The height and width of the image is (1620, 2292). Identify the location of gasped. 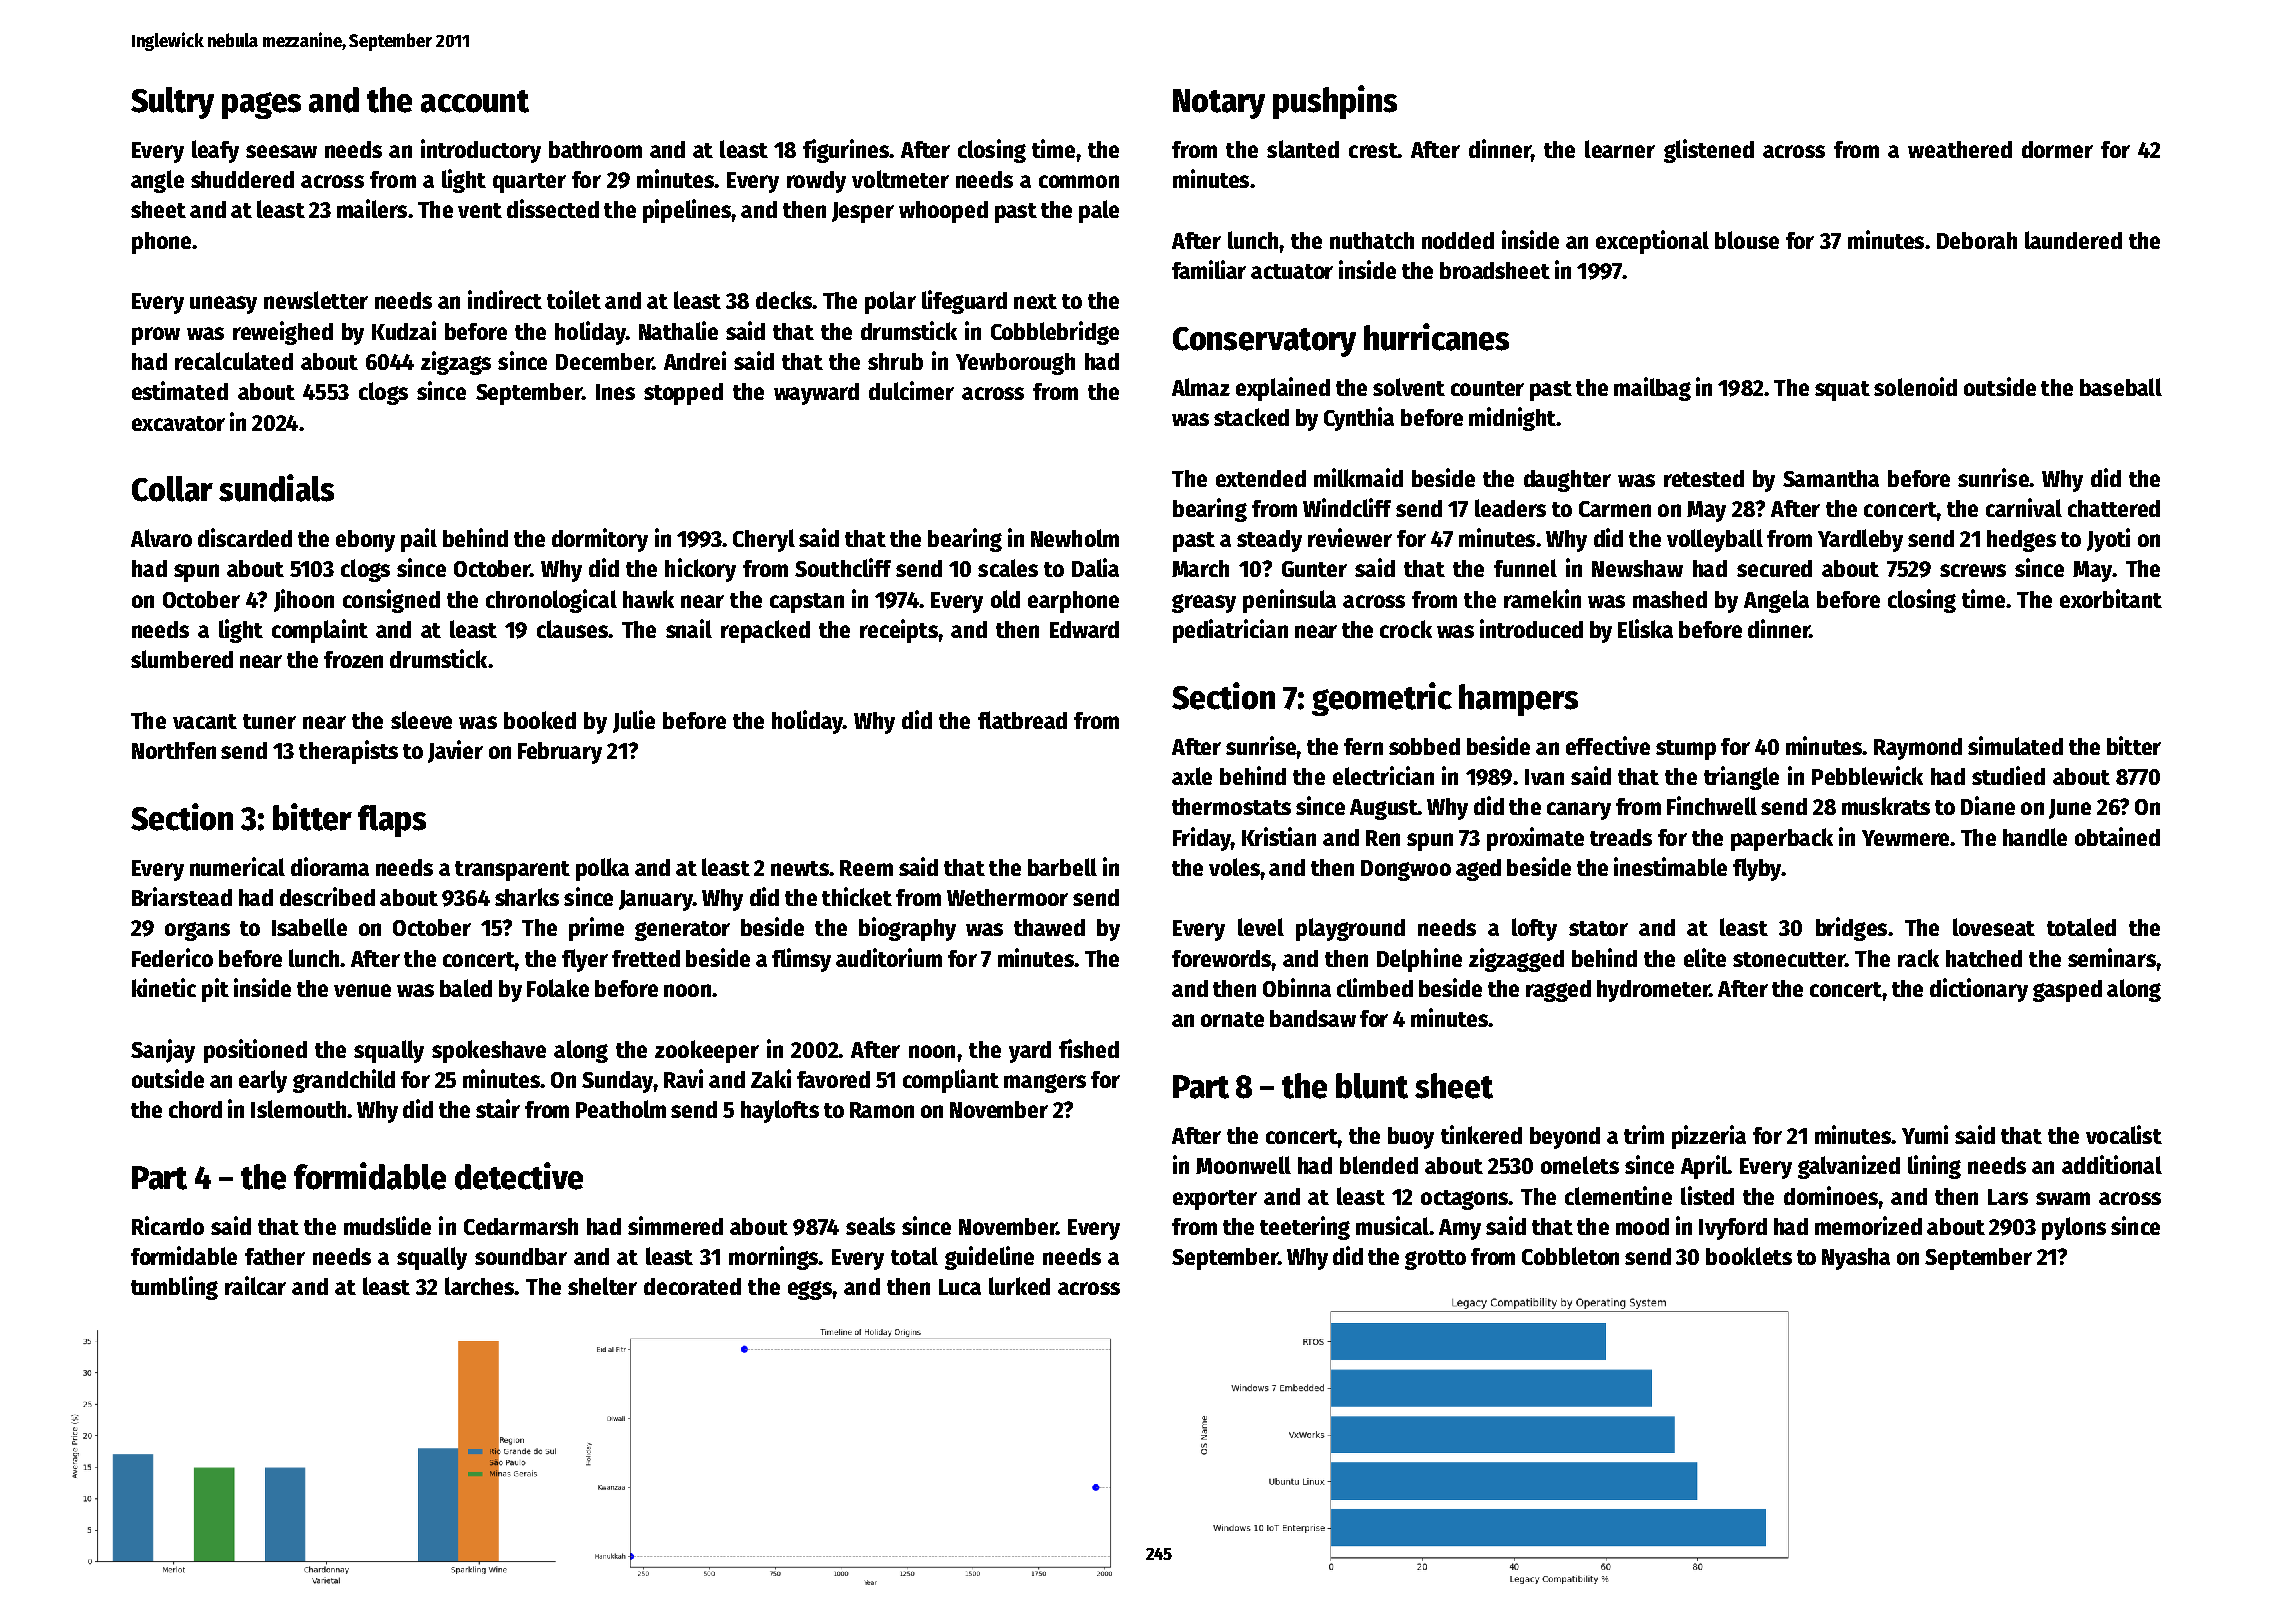
(2067, 991).
